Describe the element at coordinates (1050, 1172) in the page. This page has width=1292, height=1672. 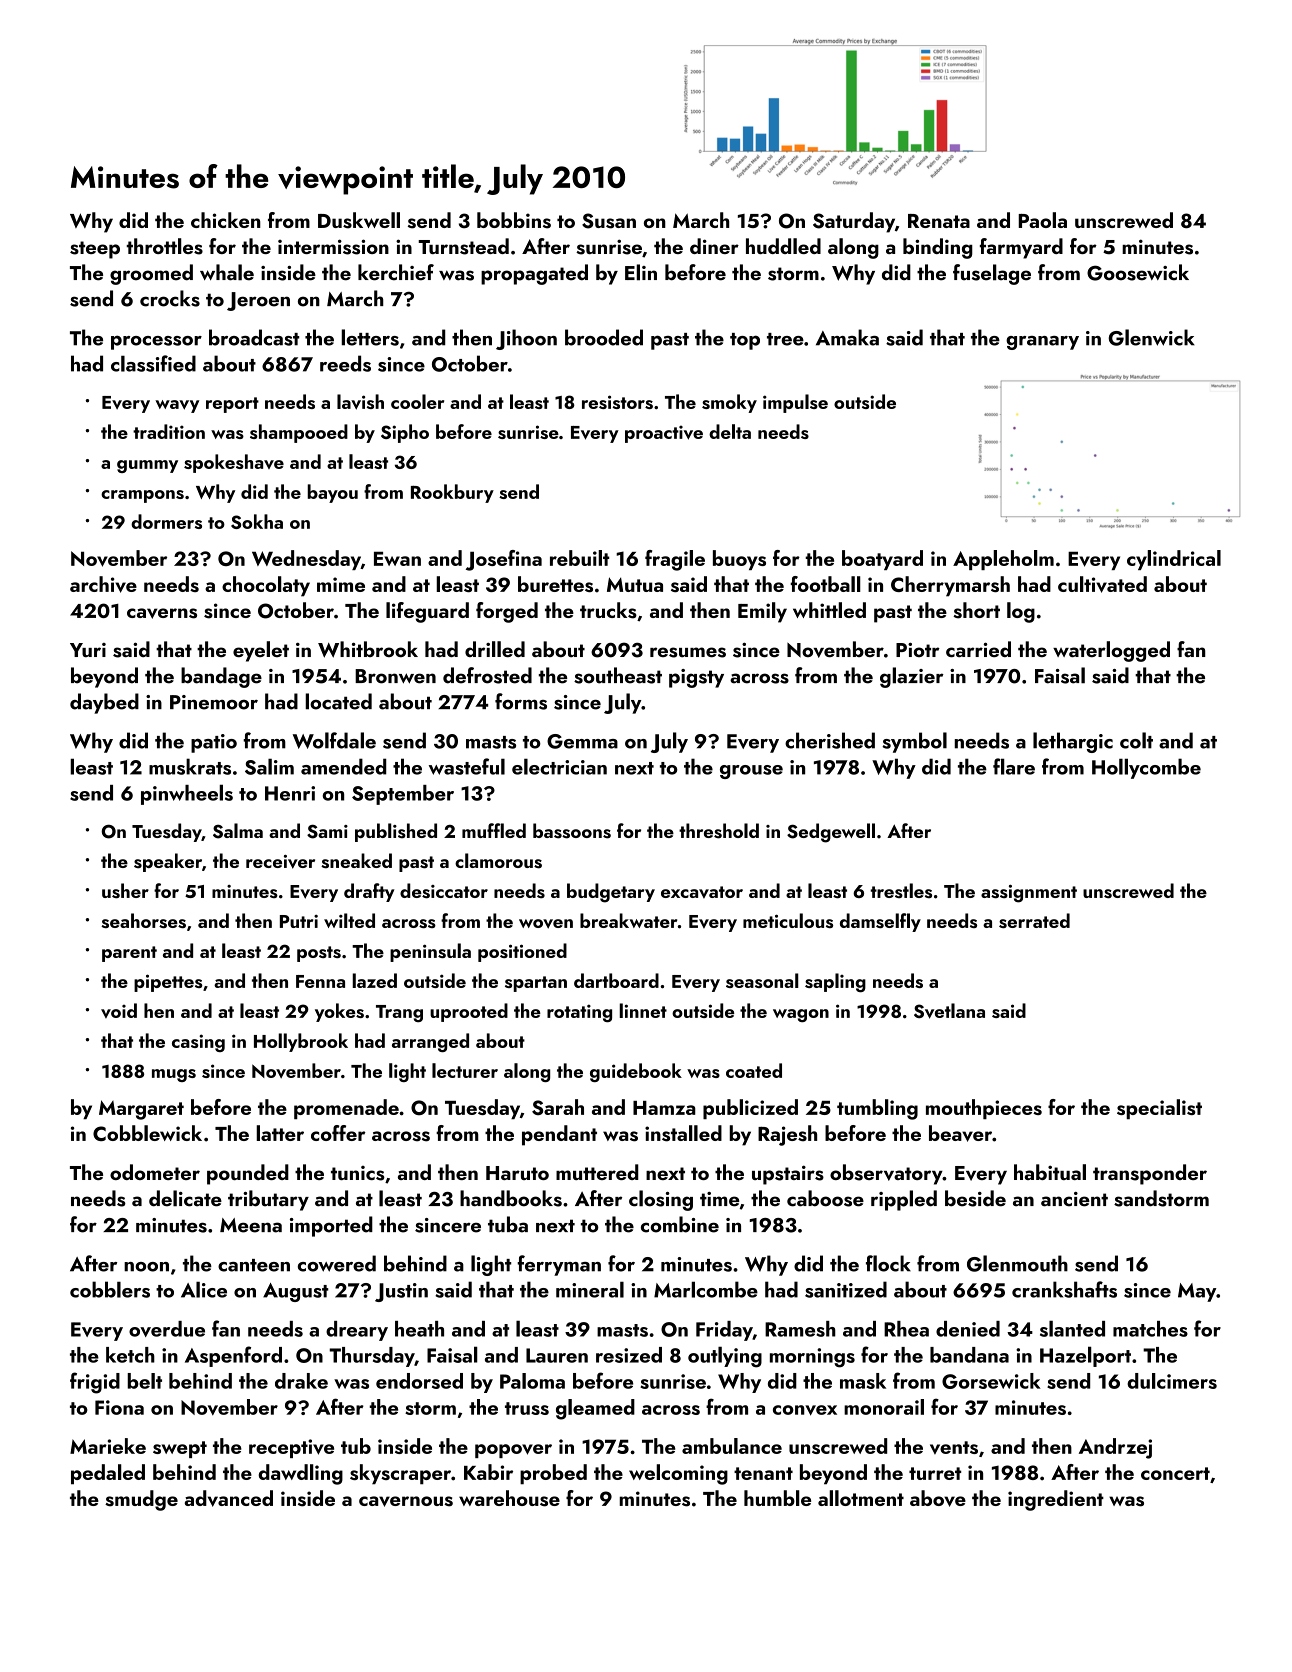
I see `habitual` at that location.
